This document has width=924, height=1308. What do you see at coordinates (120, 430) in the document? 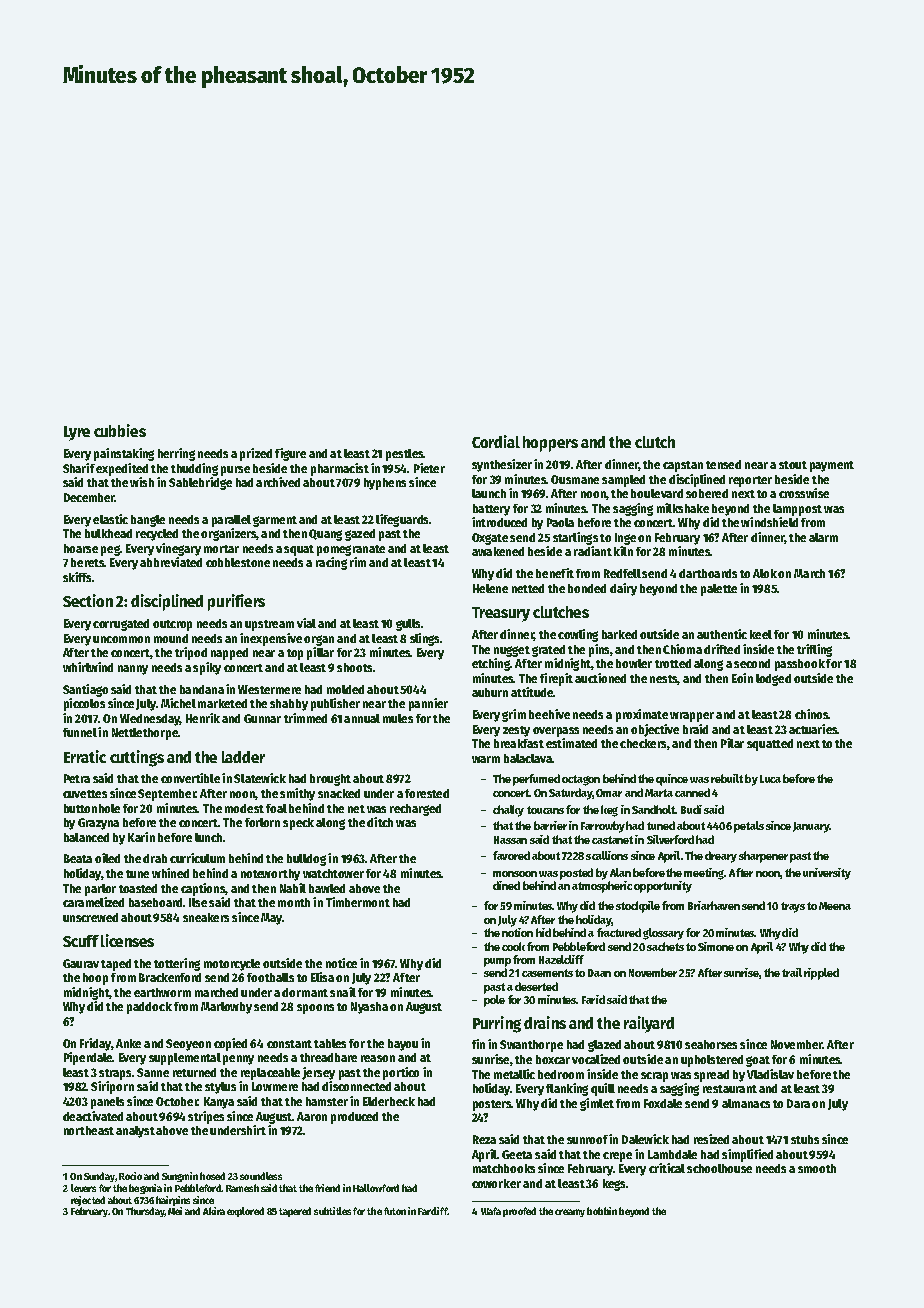
I see `cubbies` at bounding box center [120, 430].
